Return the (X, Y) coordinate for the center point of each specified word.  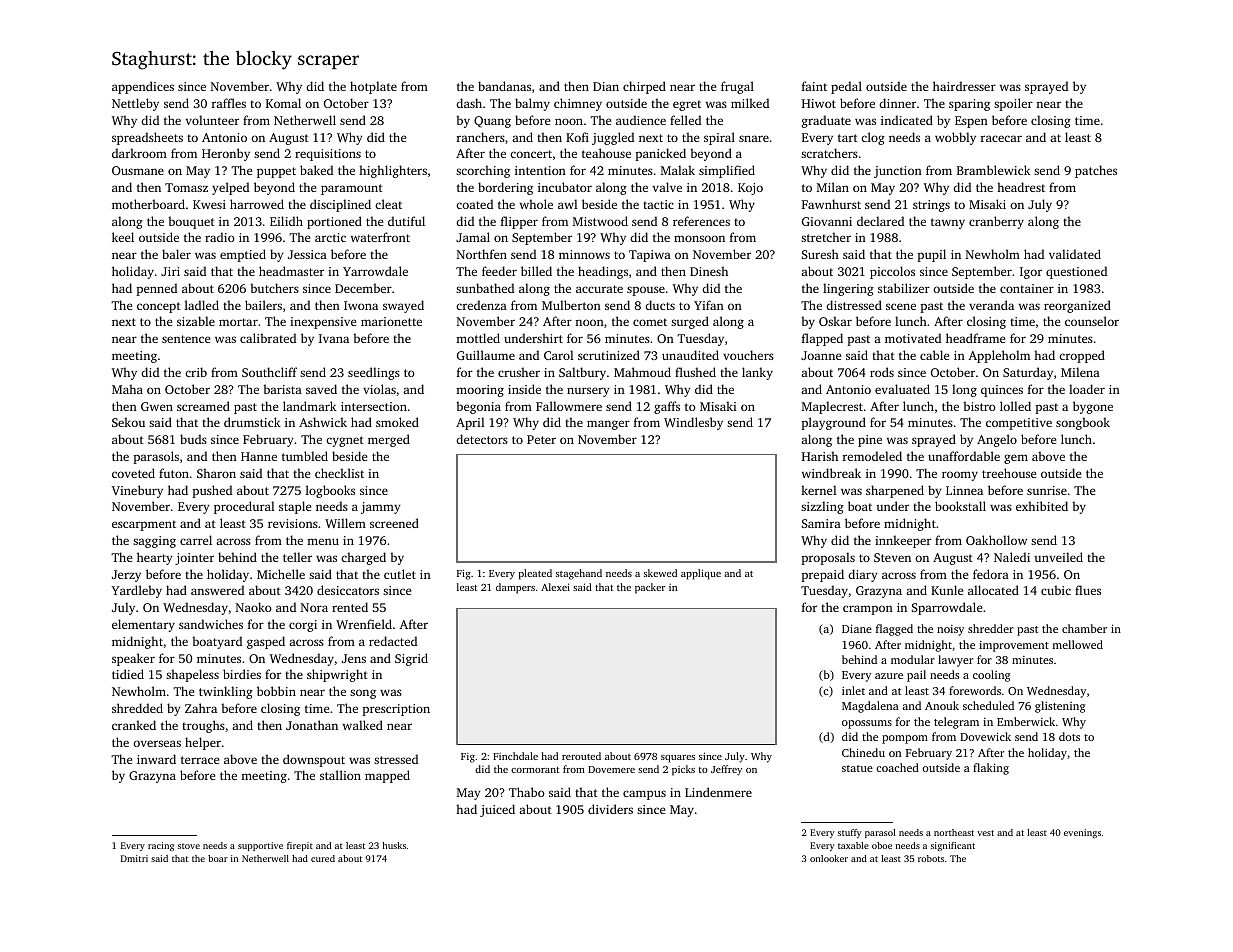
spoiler (1013, 104)
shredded (137, 708)
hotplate (373, 87)
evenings (1082, 833)
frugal (737, 87)
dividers (610, 809)
